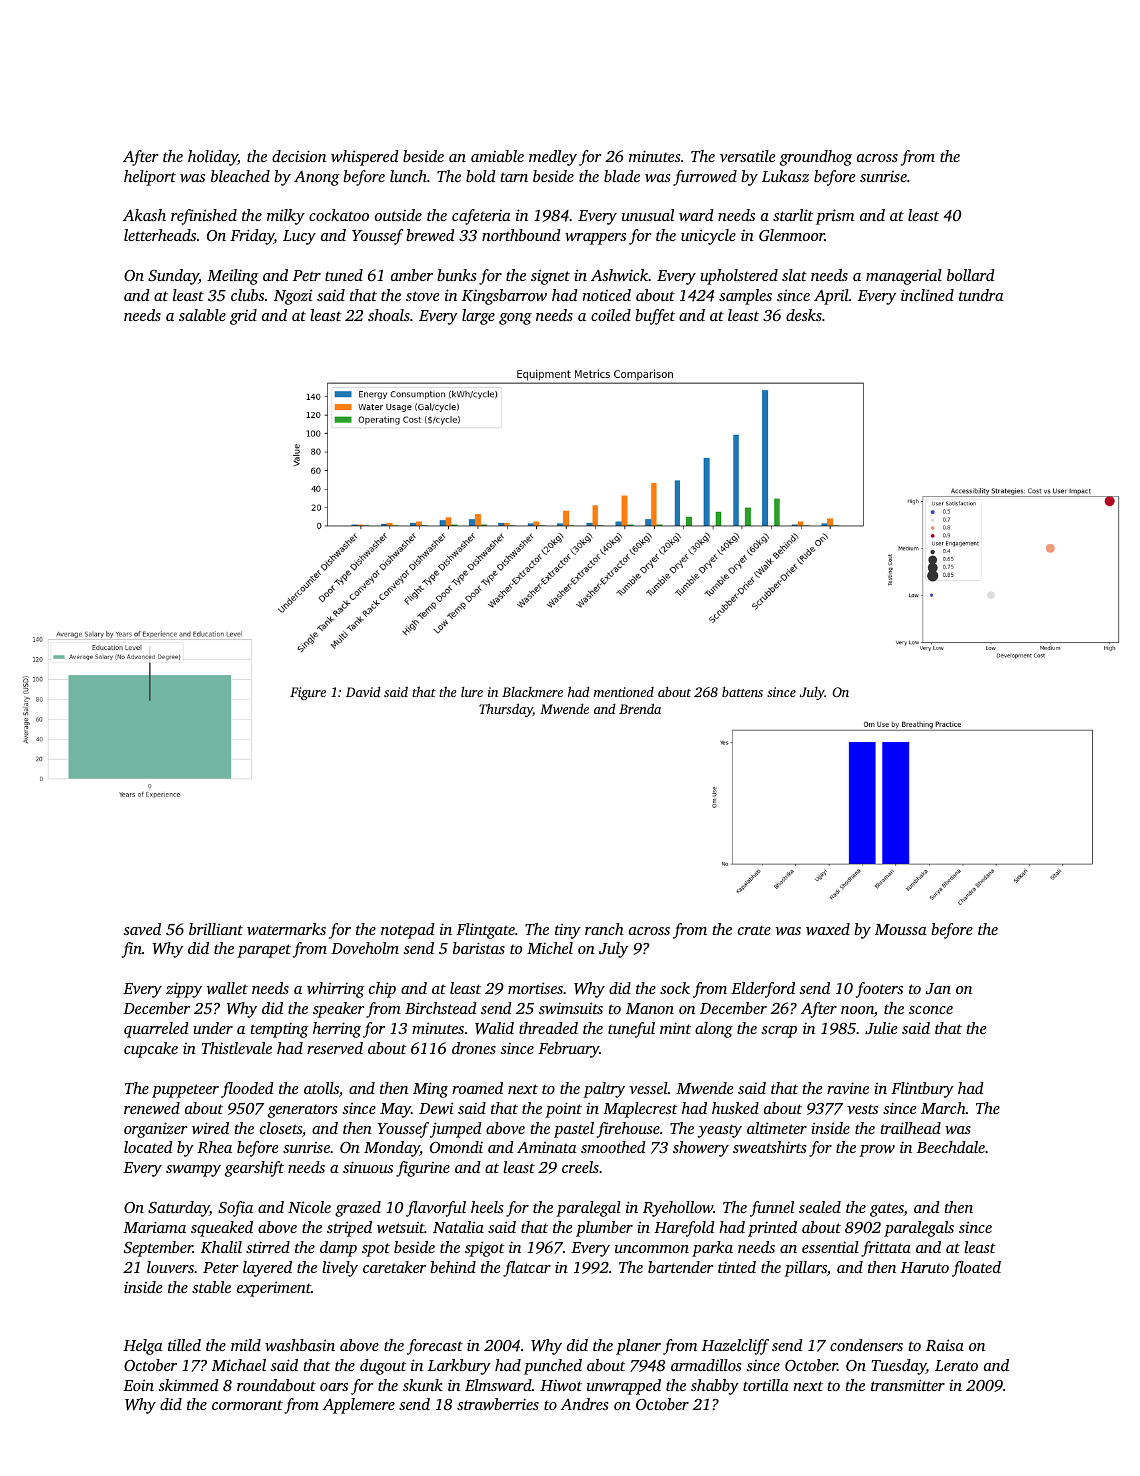  What do you see at coordinates (747, 156) in the image?
I see `versatile` at bounding box center [747, 156].
